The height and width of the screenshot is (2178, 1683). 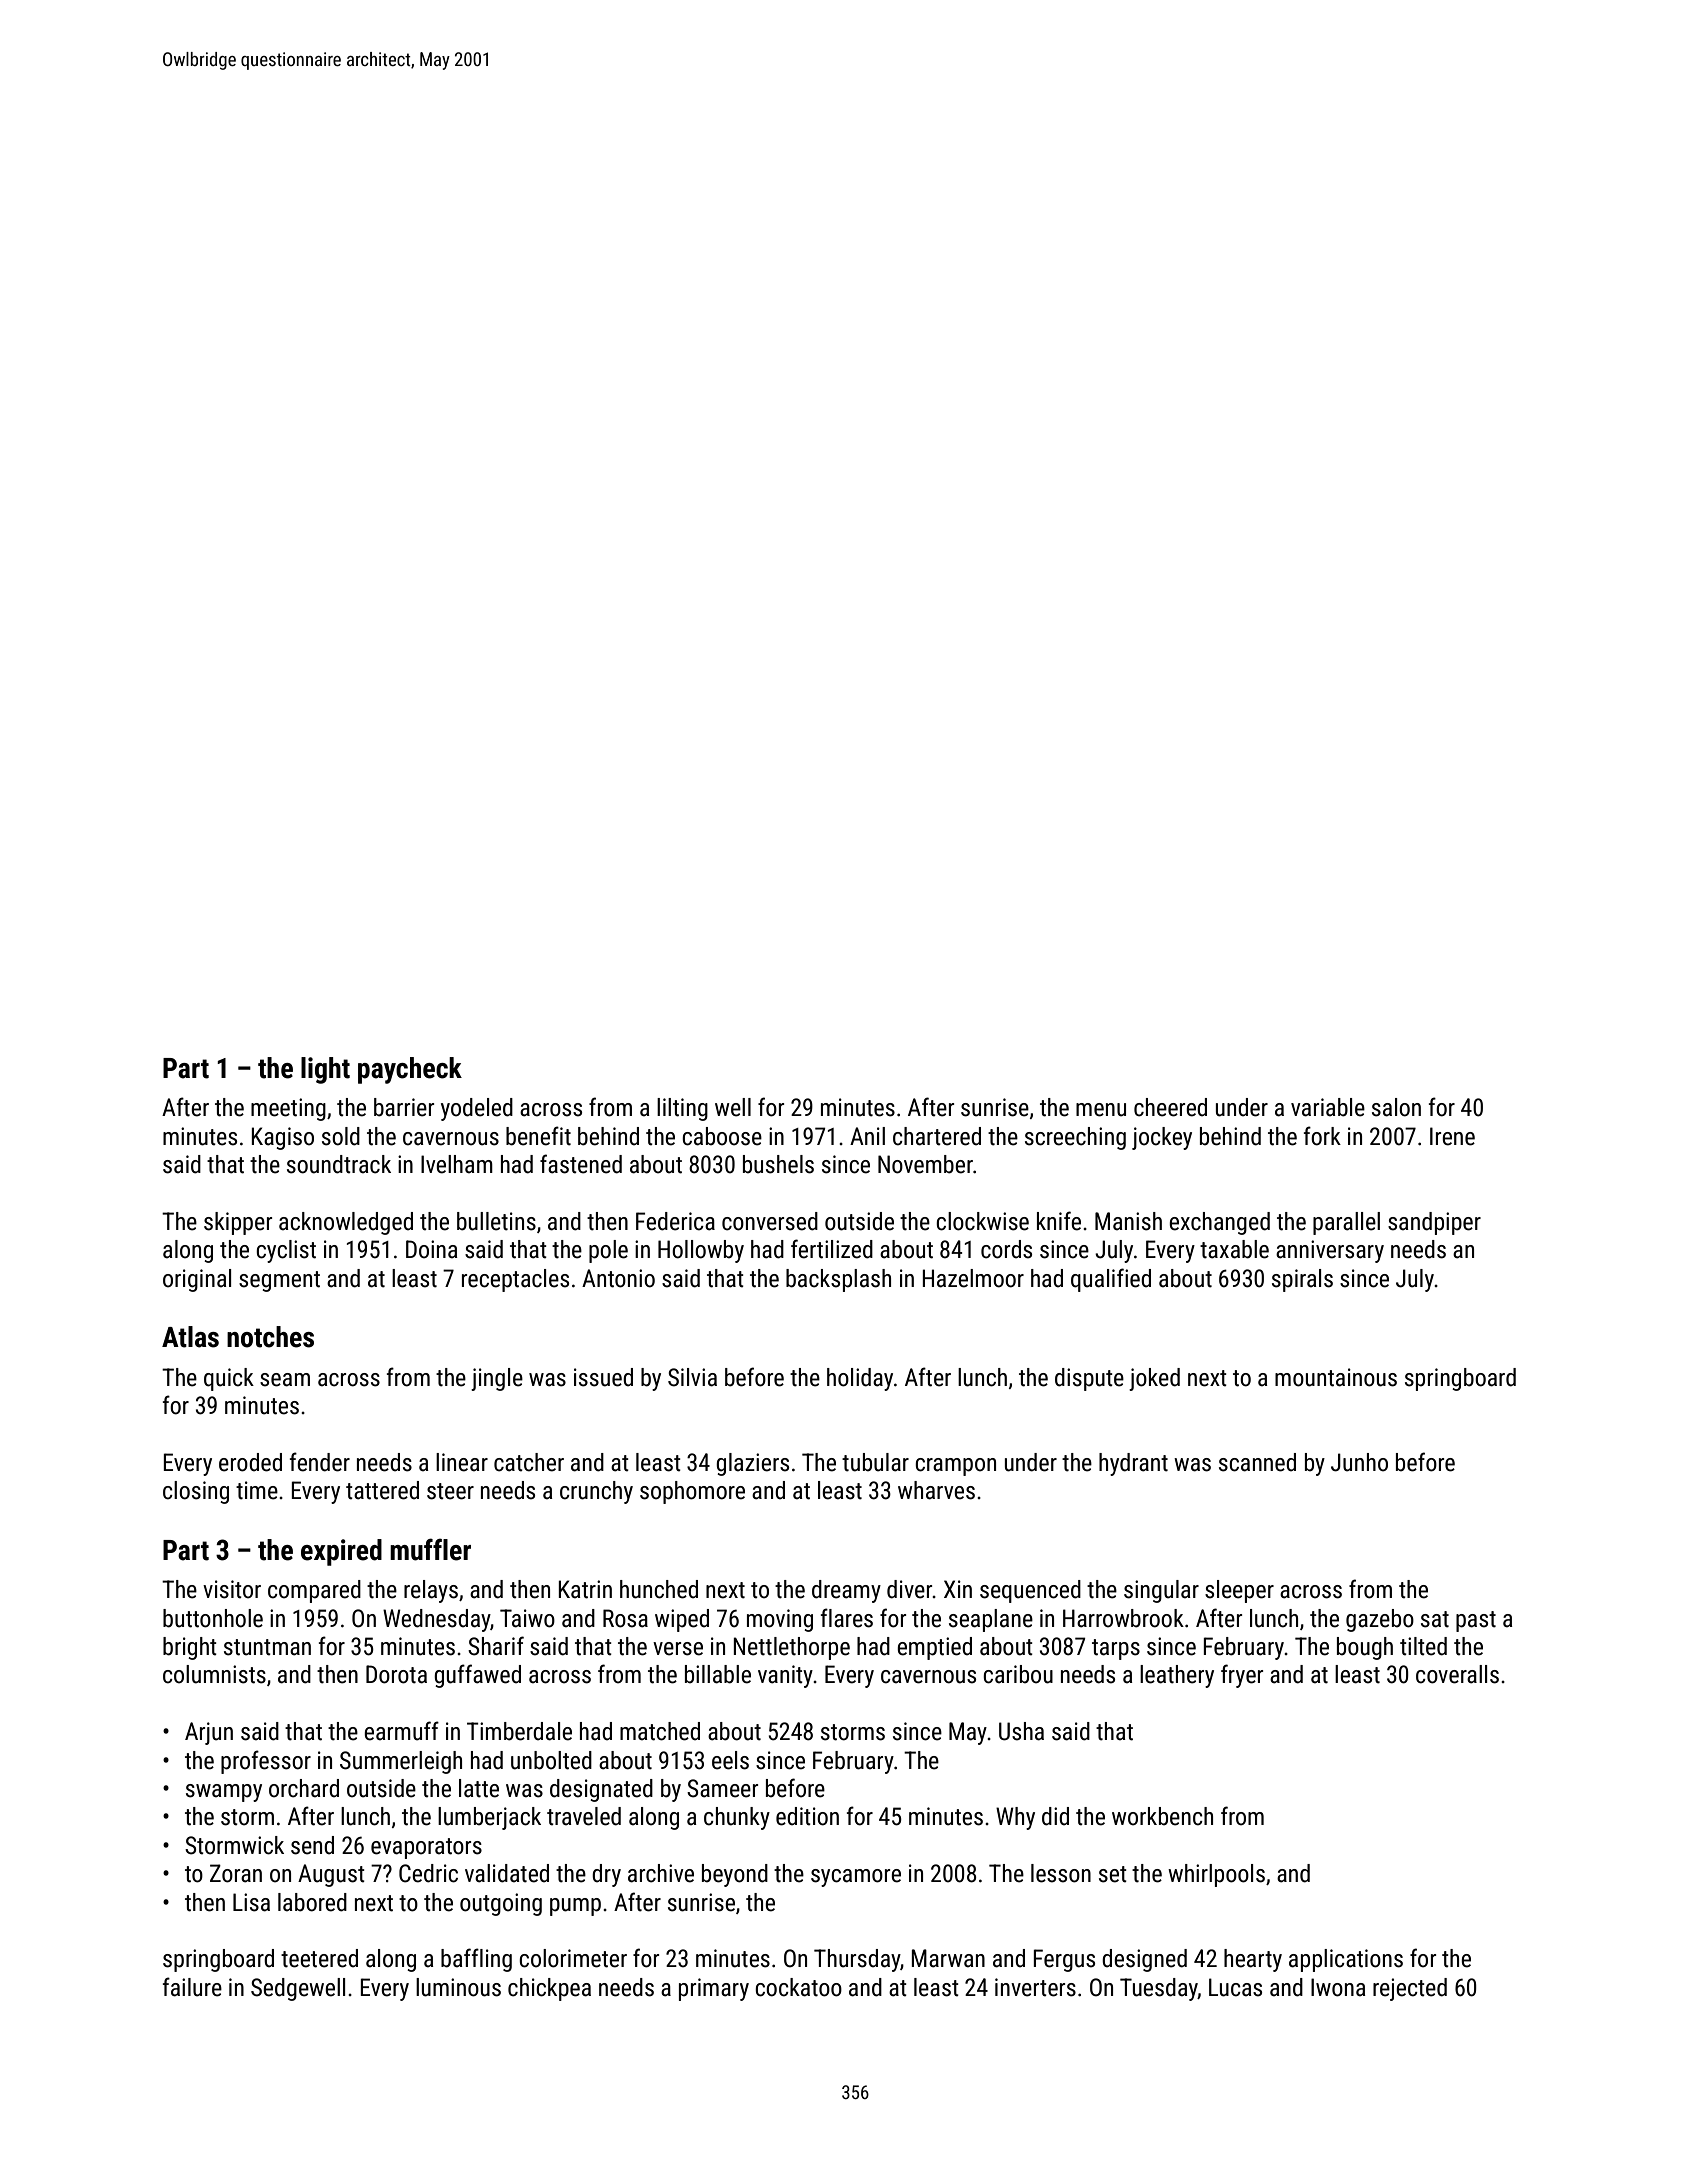 What do you see at coordinates (382, 1490) in the screenshot?
I see `tattered` at bounding box center [382, 1490].
